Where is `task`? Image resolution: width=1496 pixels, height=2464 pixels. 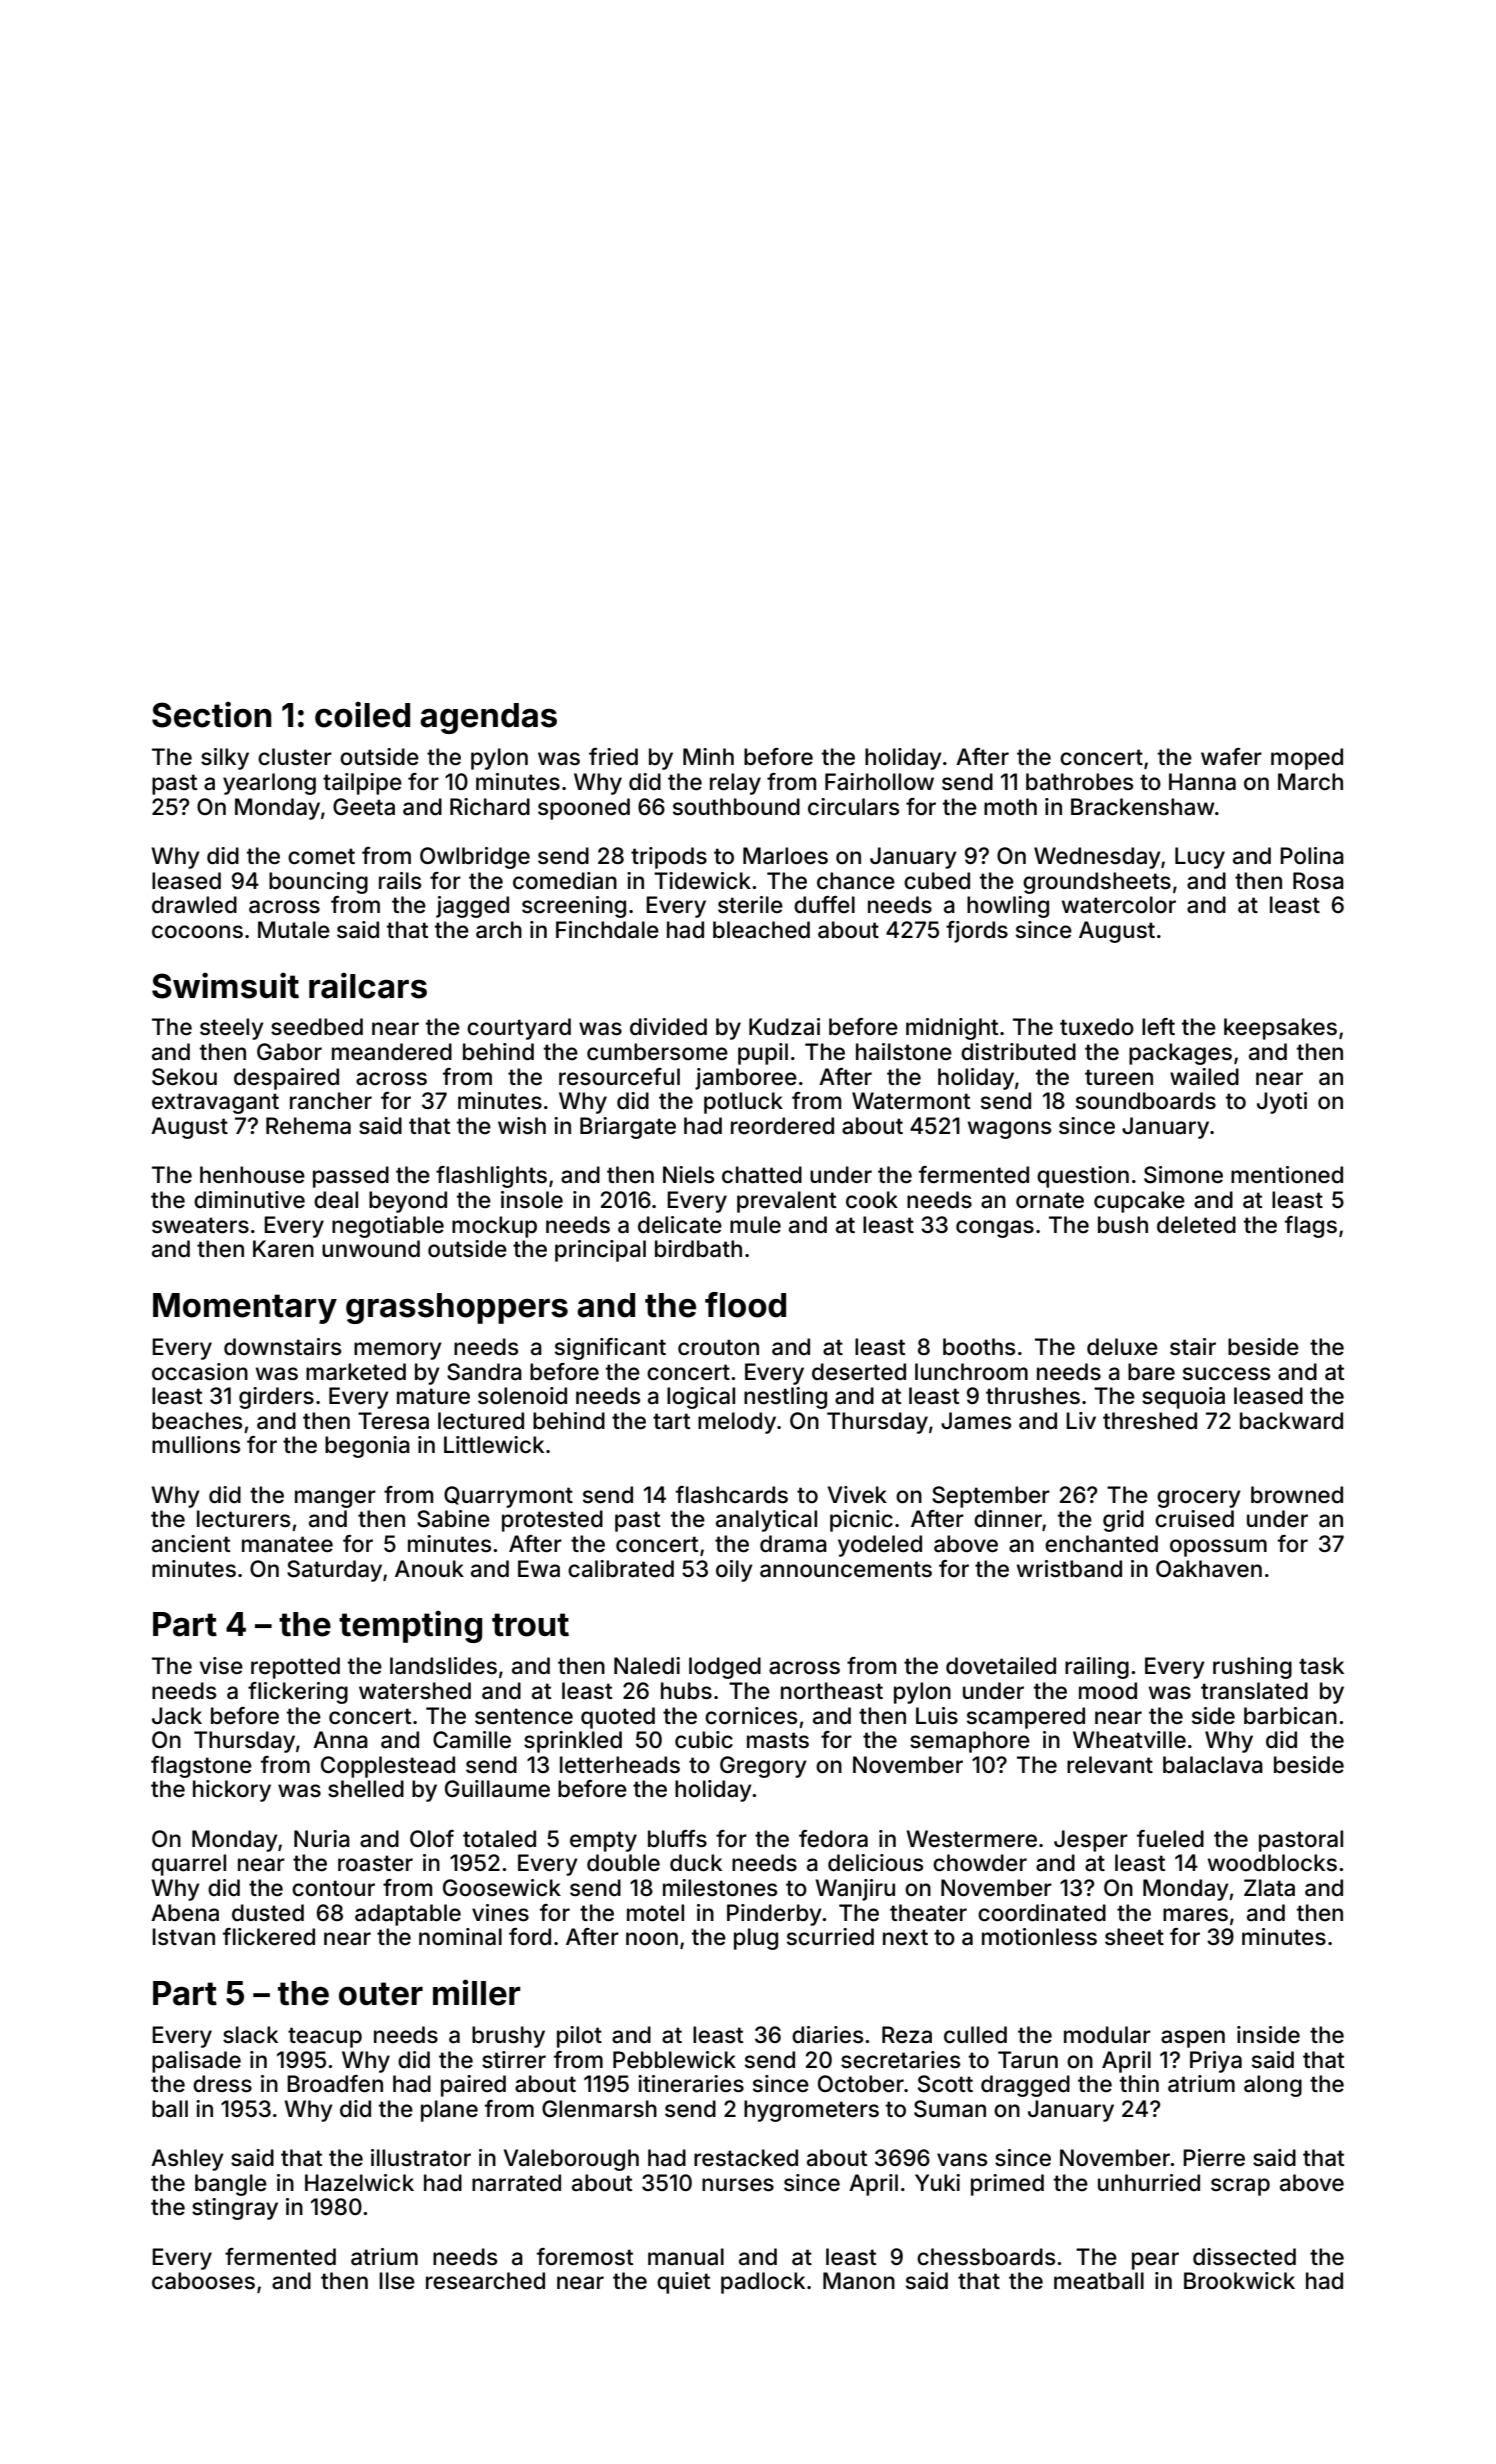
task is located at coordinates (1321, 1666).
